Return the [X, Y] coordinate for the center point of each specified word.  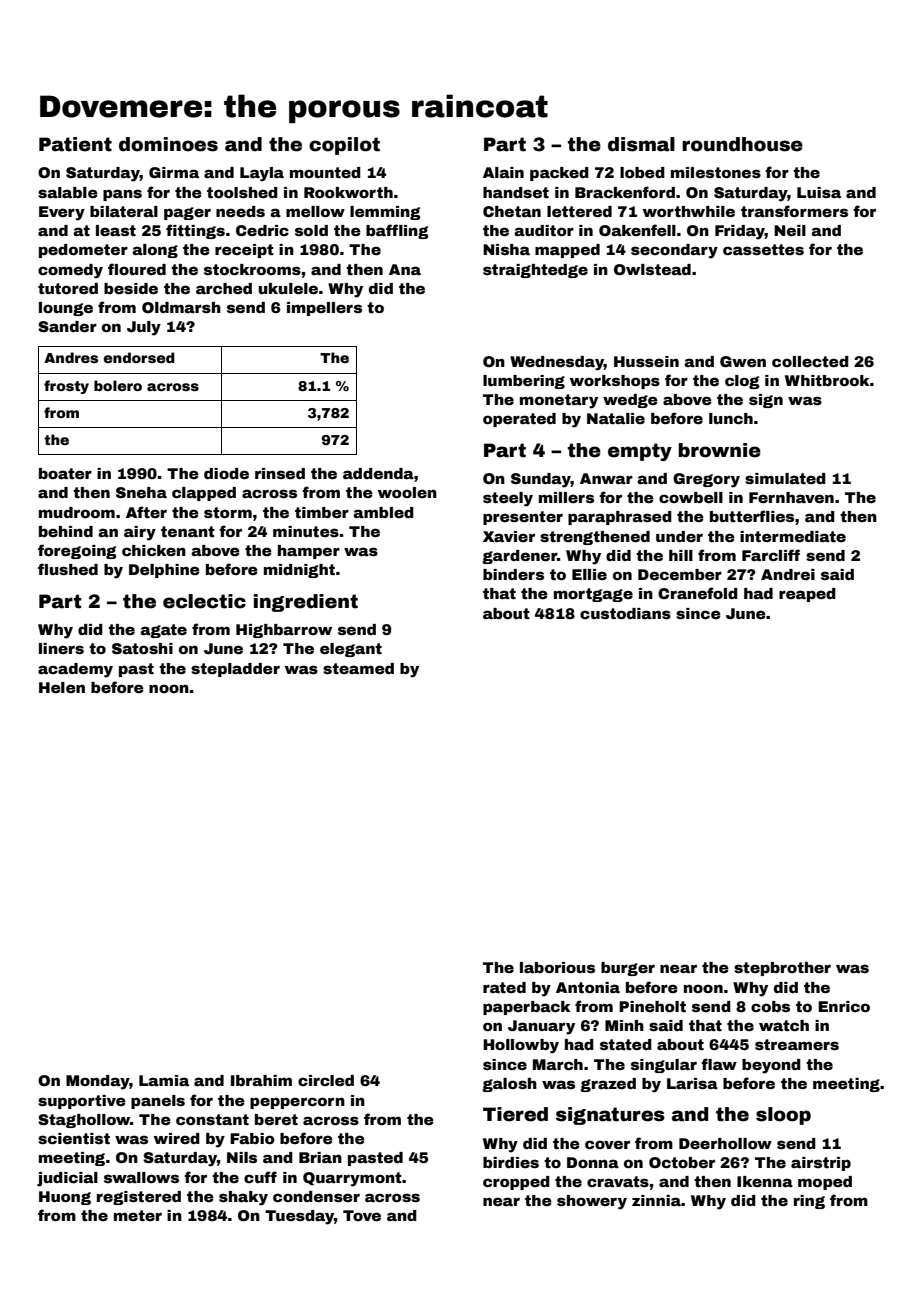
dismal [641, 144]
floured [137, 269]
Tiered [515, 1114]
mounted [325, 172]
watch [784, 1025]
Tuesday [299, 1217]
